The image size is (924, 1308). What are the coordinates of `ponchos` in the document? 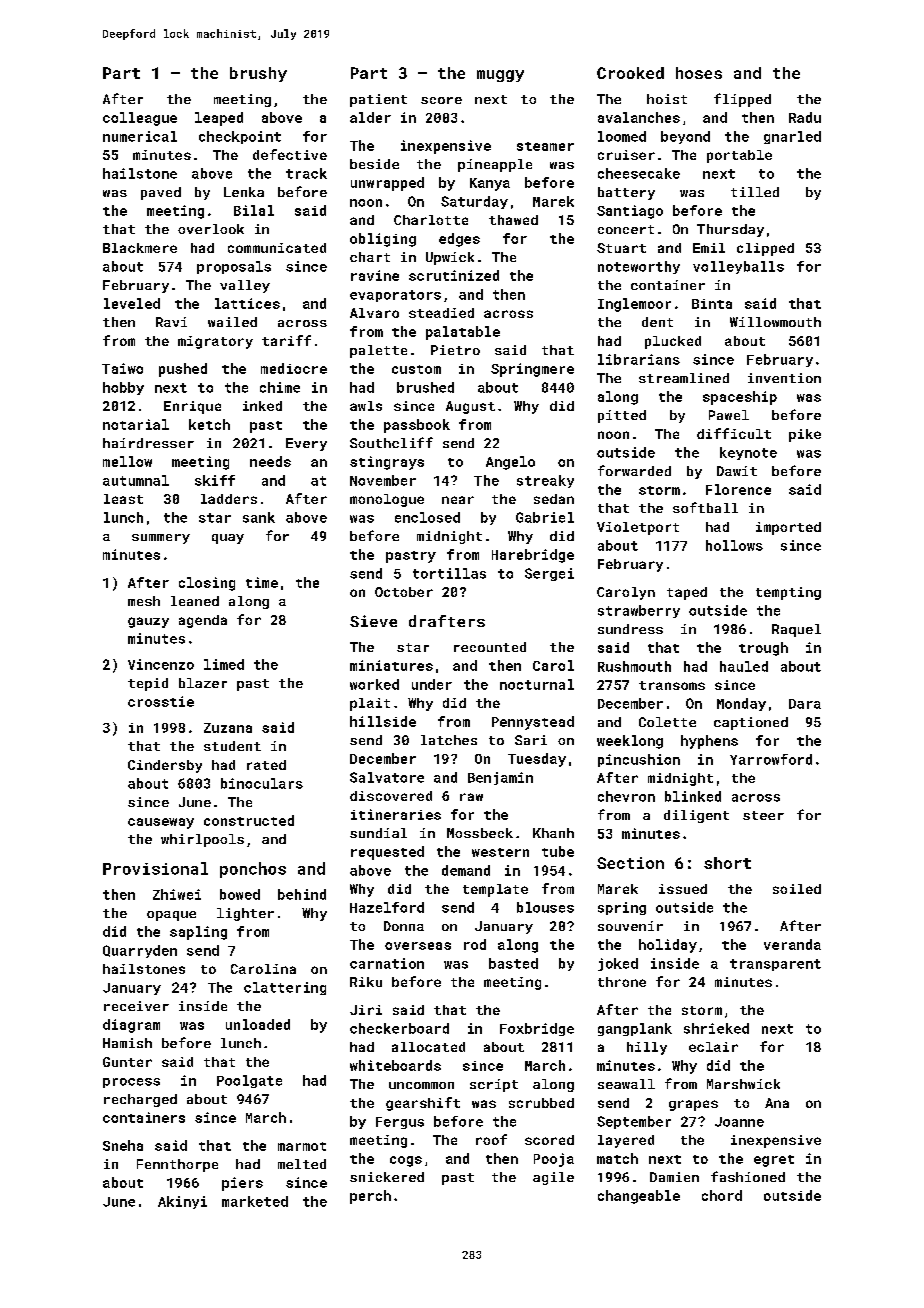 It's located at (253, 870).
